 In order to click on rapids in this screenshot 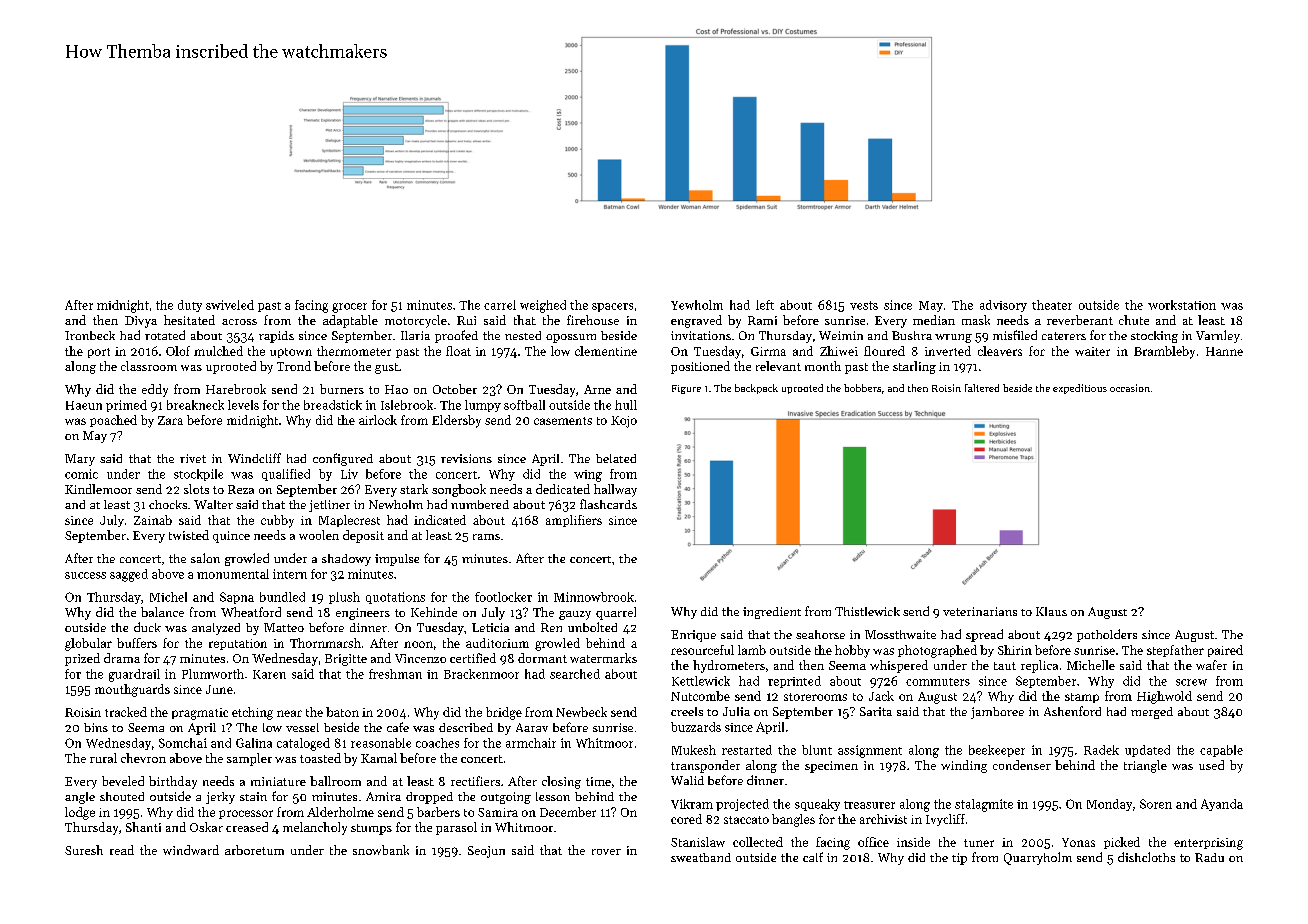, I will do `click(276, 337)`.
